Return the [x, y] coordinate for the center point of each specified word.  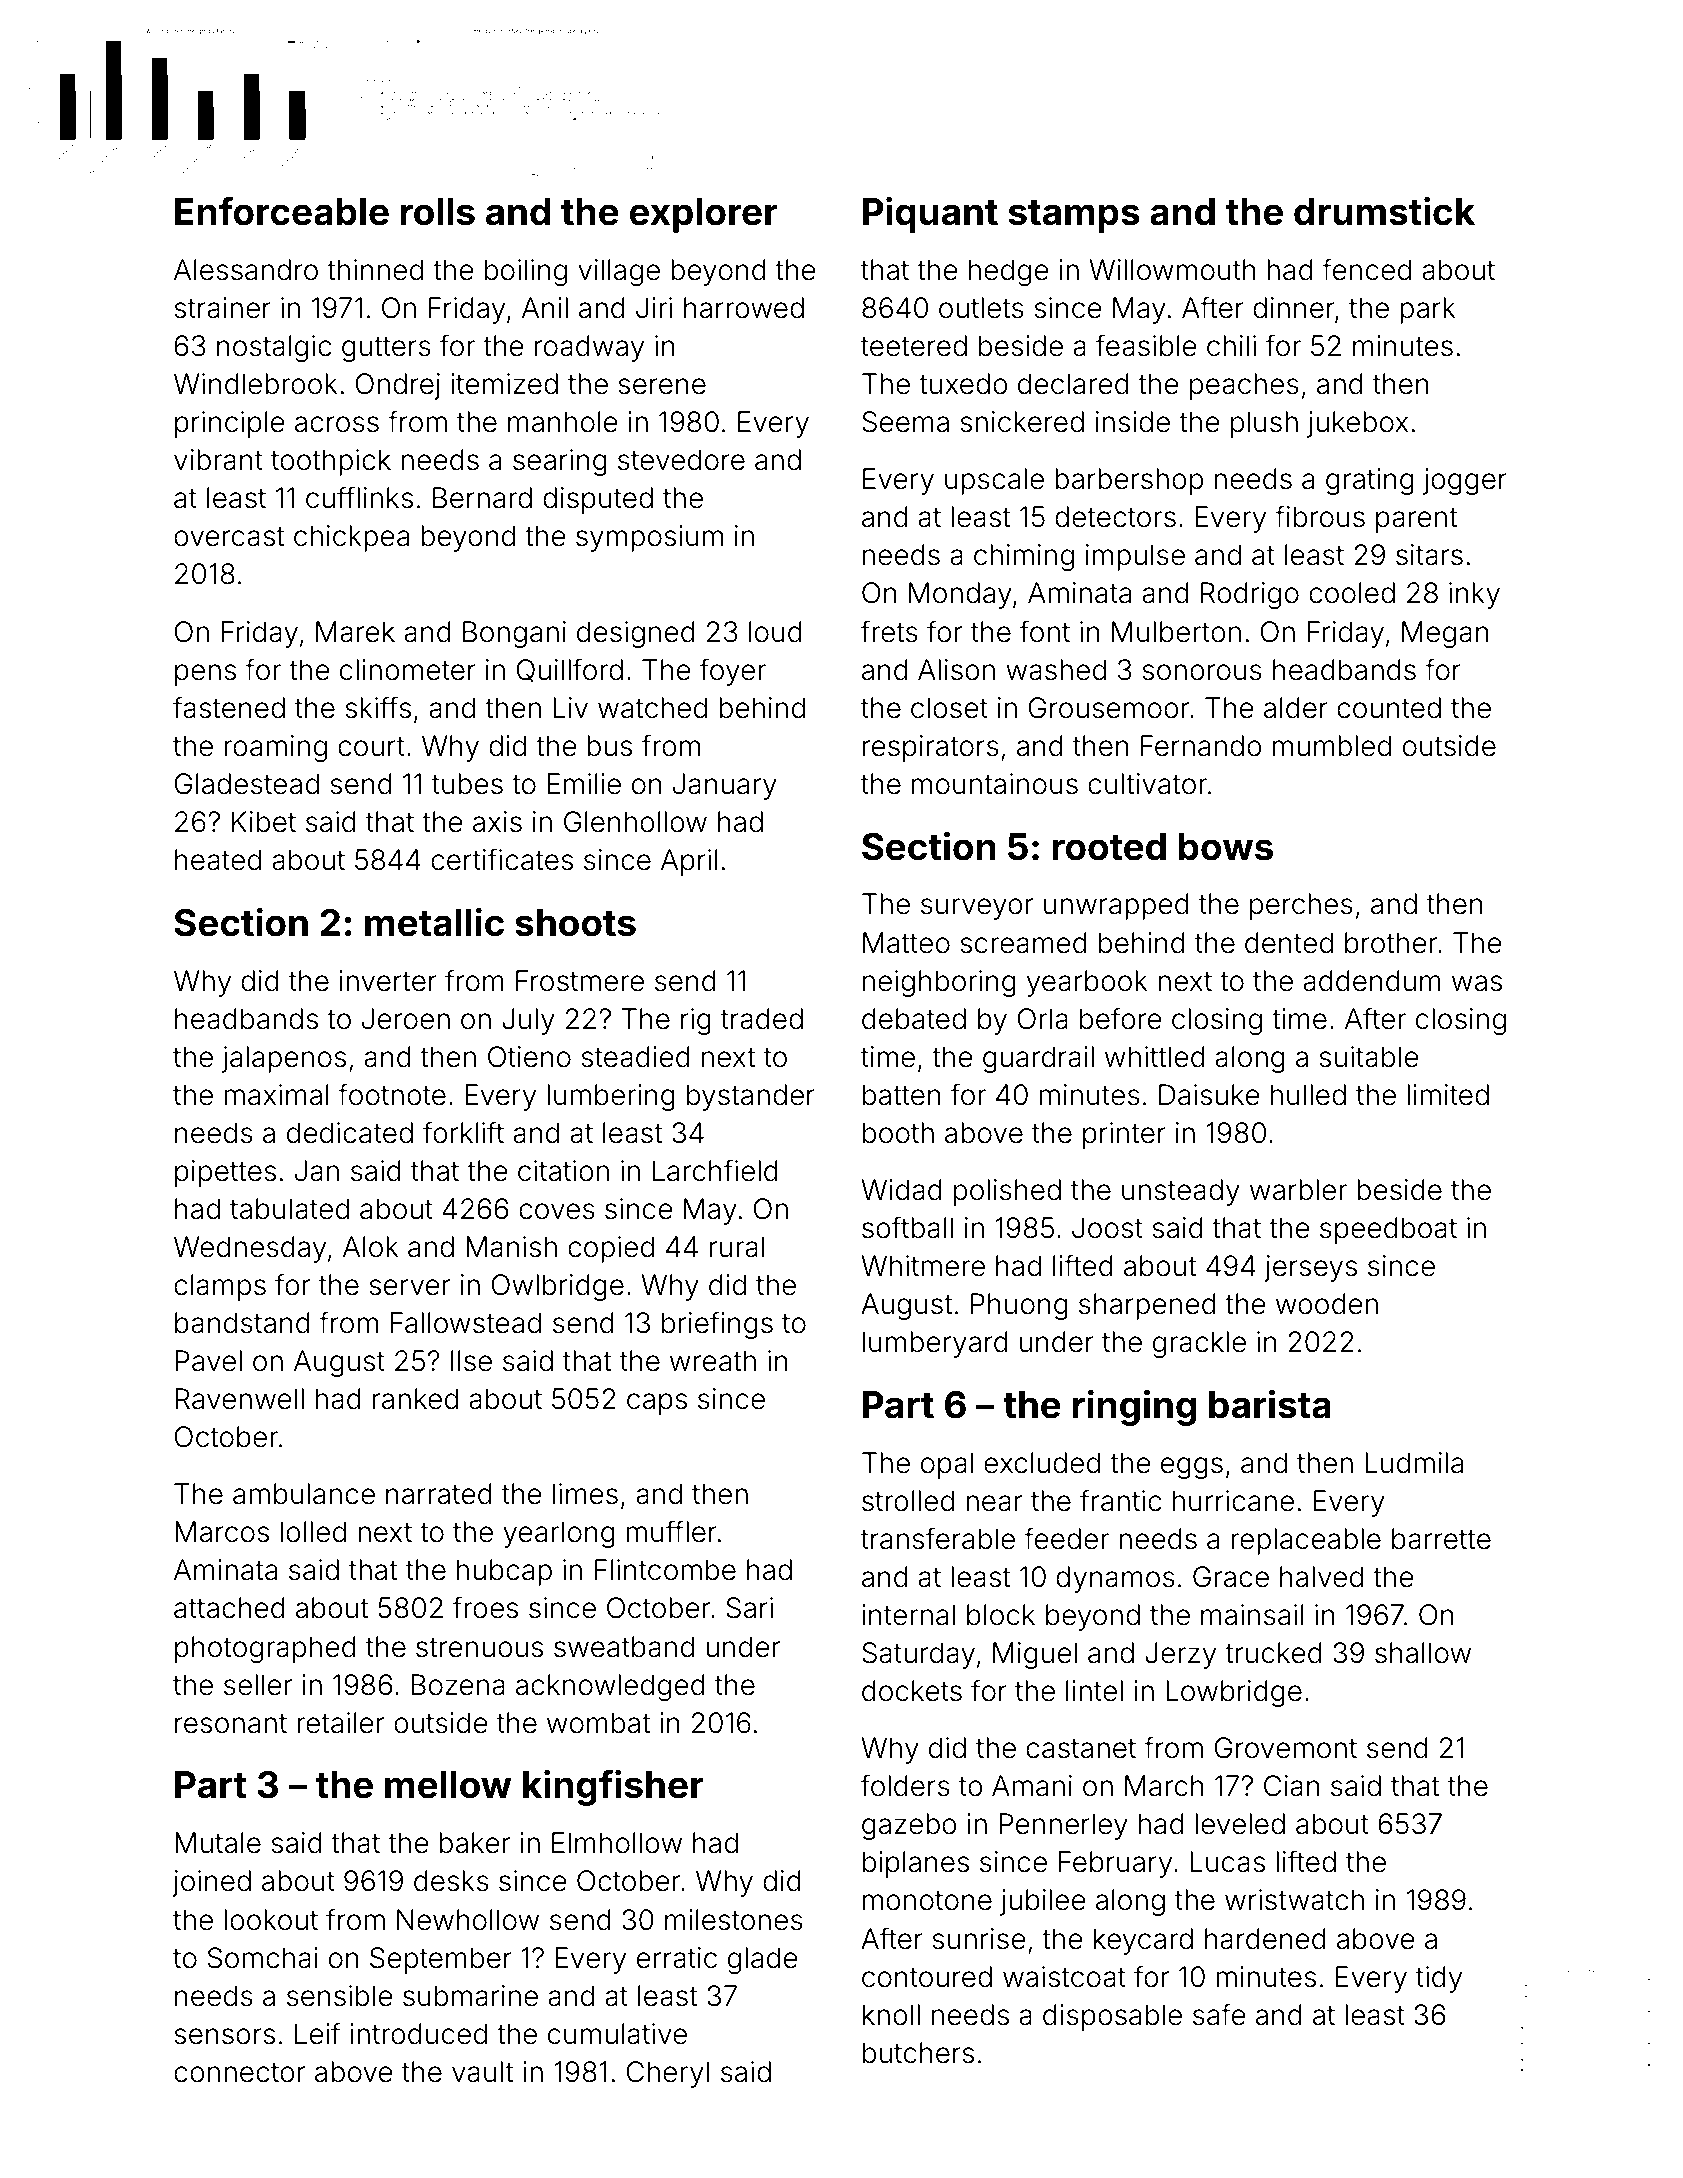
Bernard [482, 498]
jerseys [1310, 1268]
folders [905, 1785]
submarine [470, 1996]
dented [1289, 943]
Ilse [471, 1361]
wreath [713, 1361]
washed [1056, 670]
